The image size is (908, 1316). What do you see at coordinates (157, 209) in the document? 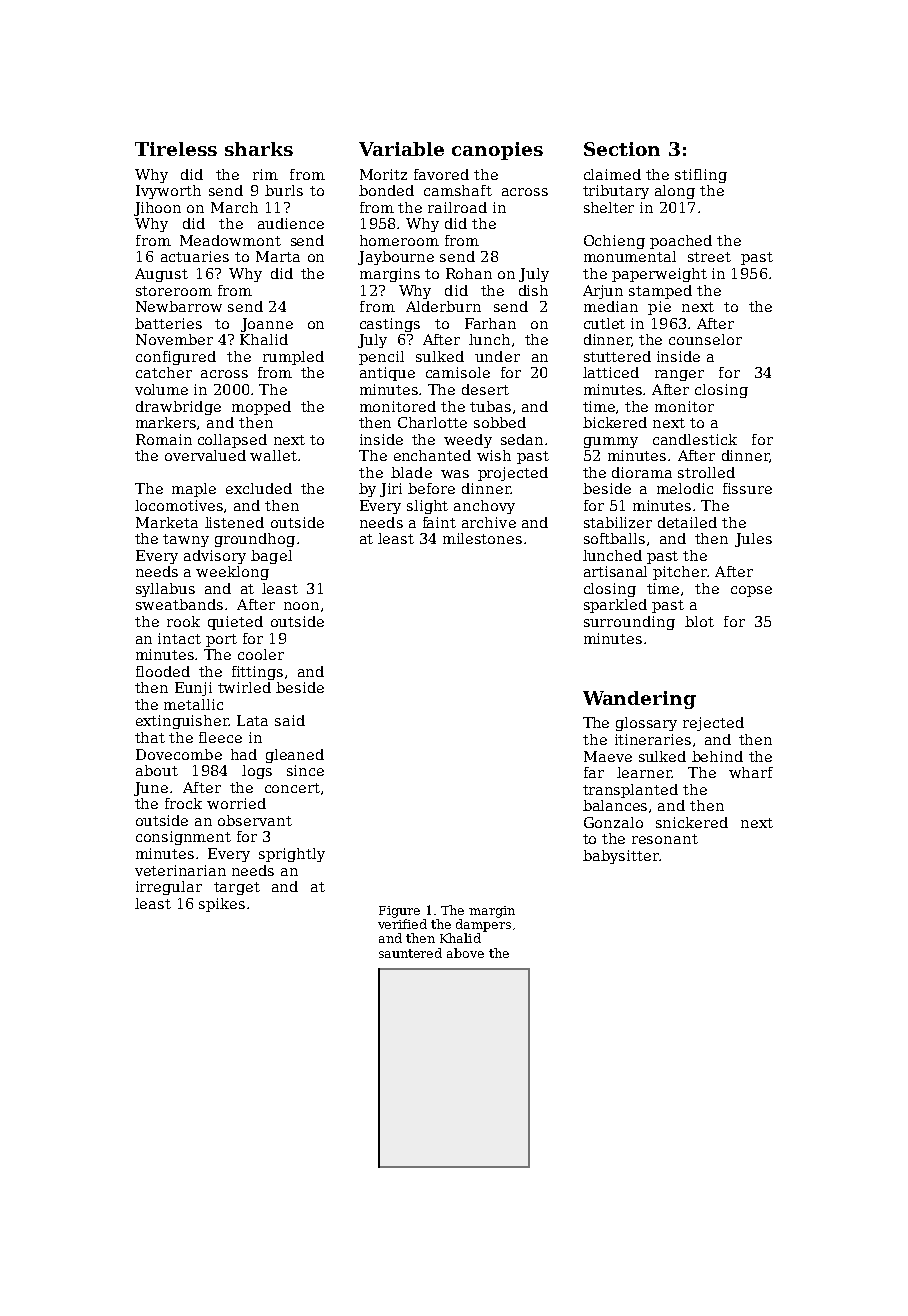
I see `Jihoon` at bounding box center [157, 209].
